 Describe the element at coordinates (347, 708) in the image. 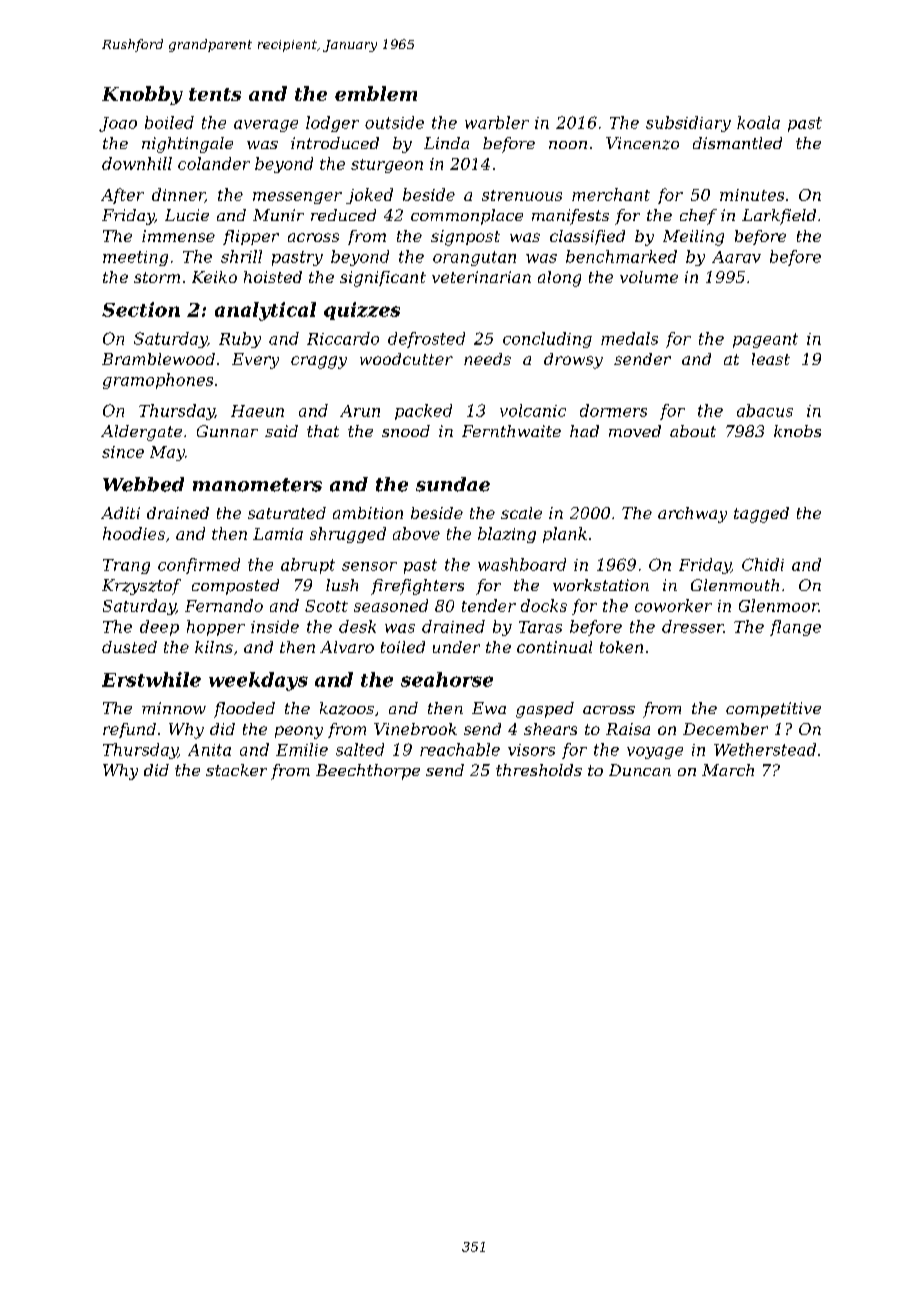

I see `kazoos` at that location.
